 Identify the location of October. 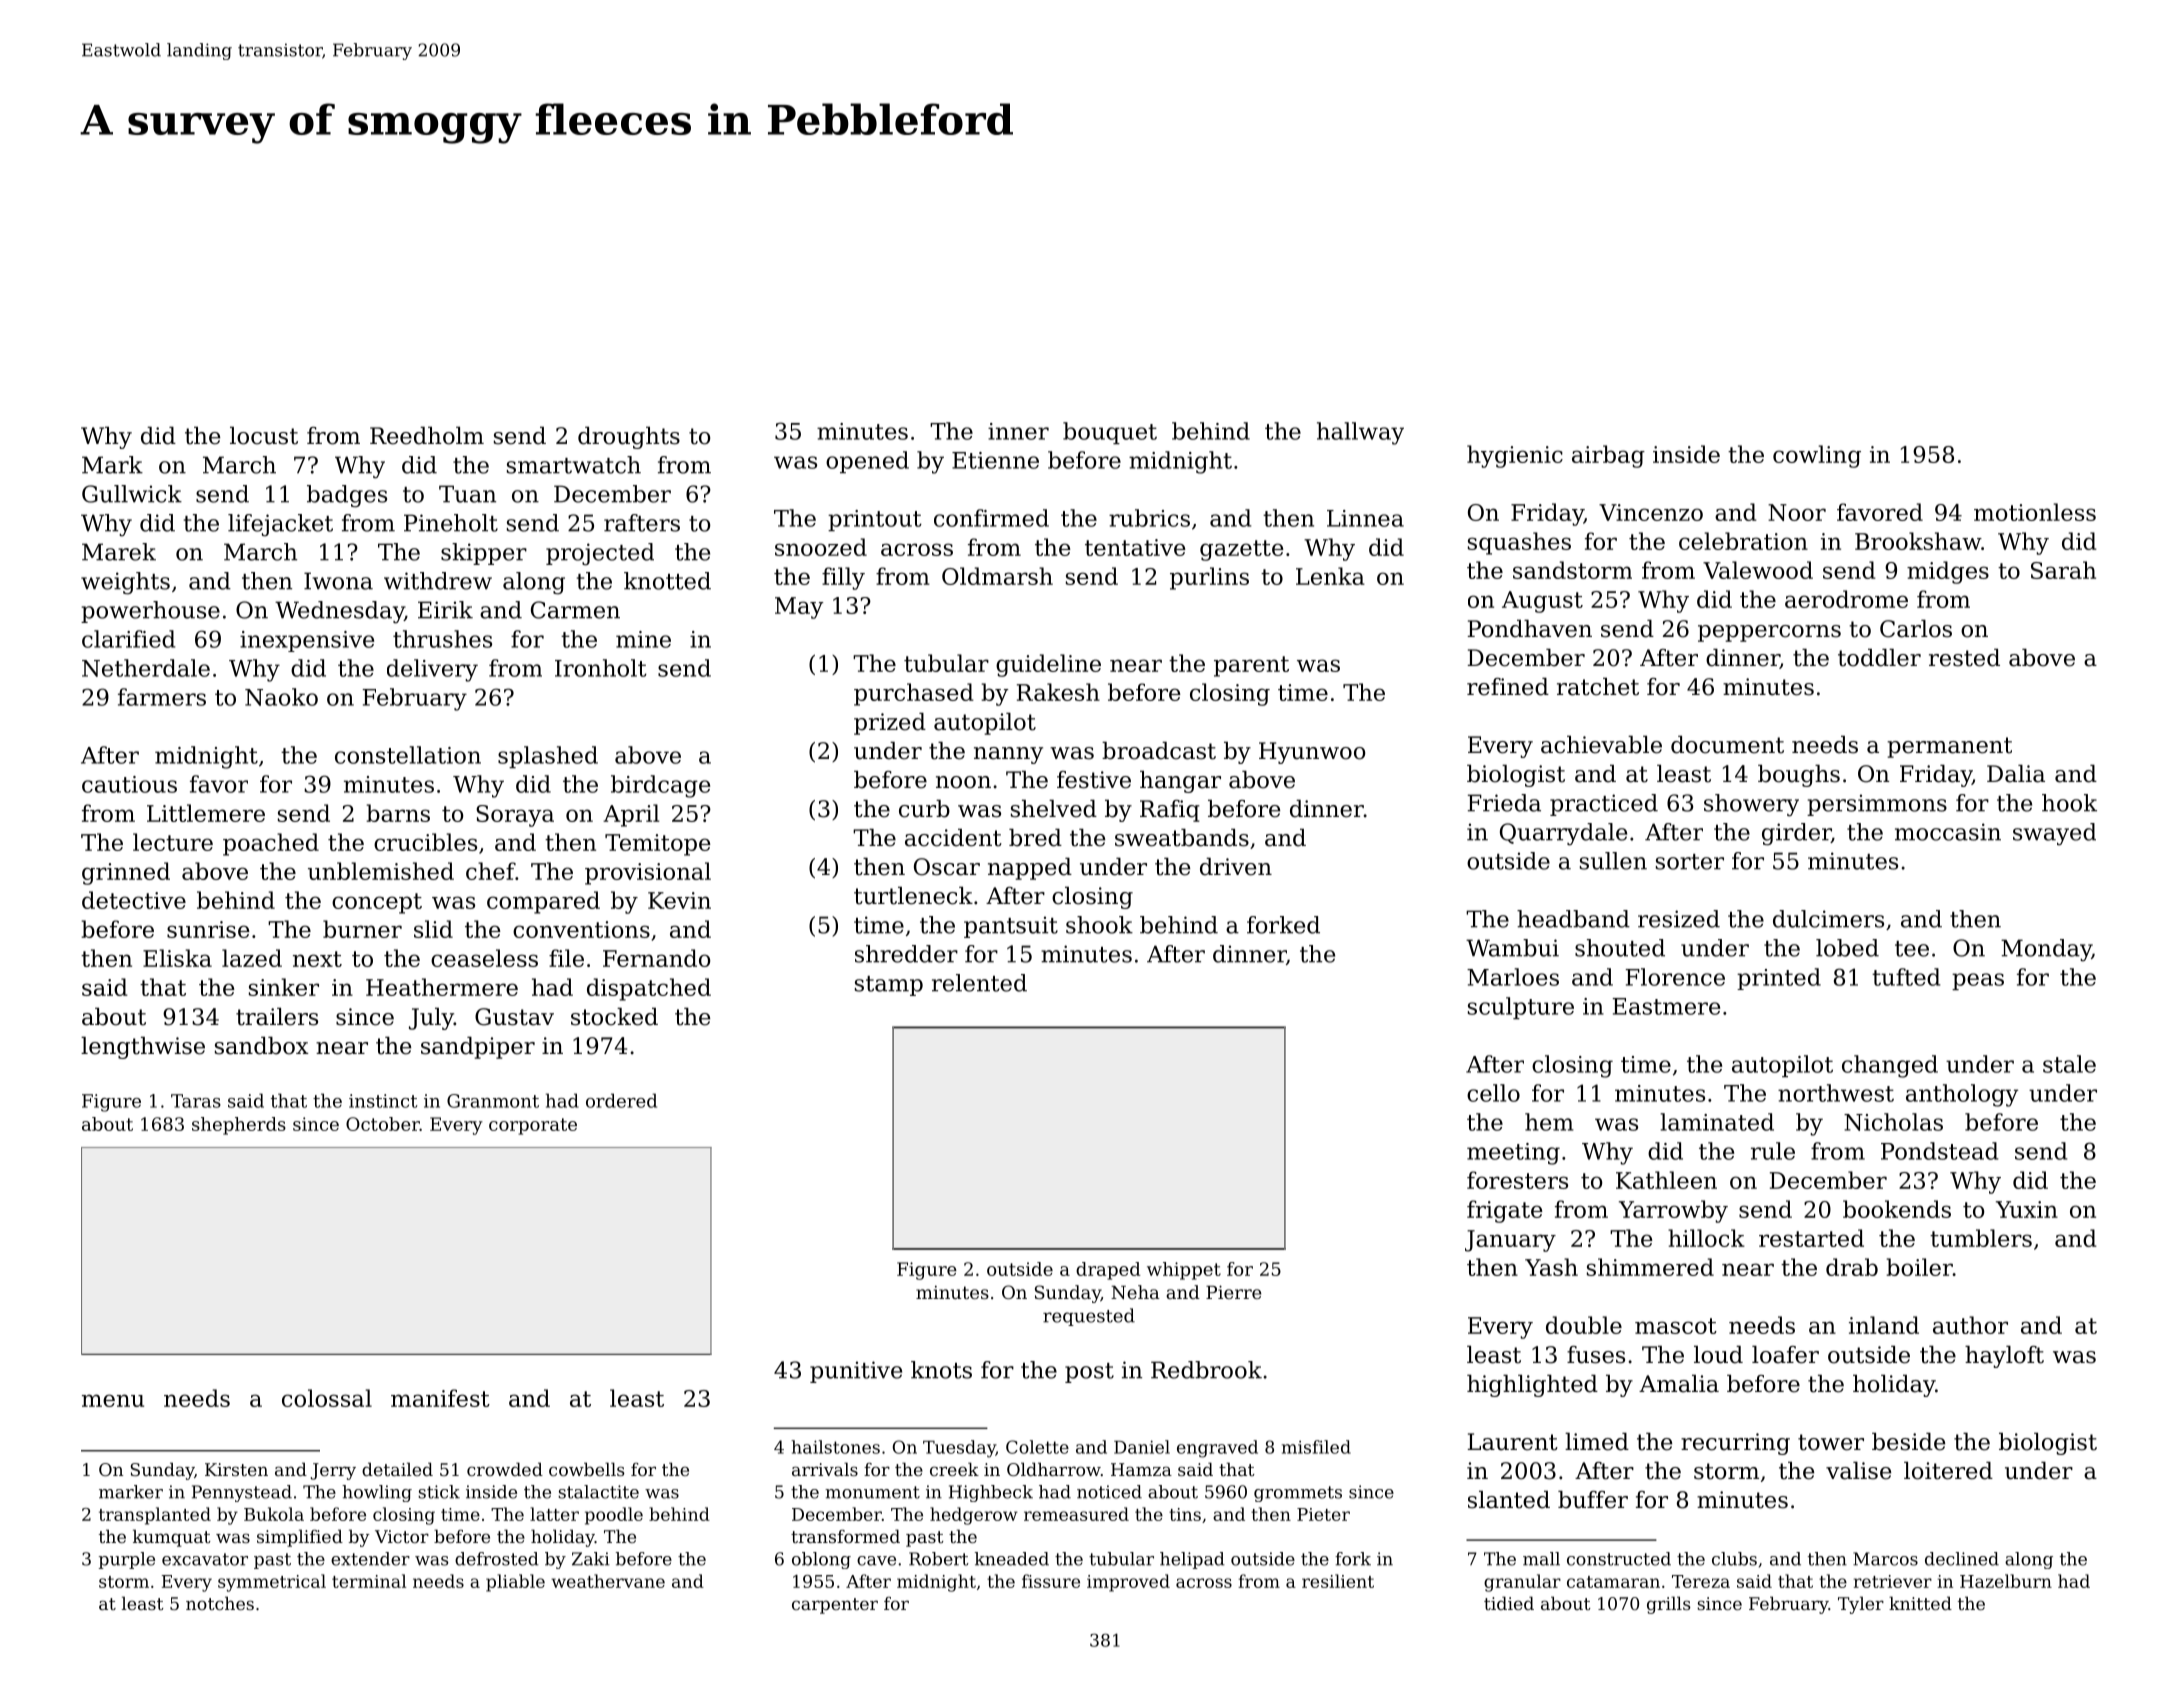
(383, 1124).
